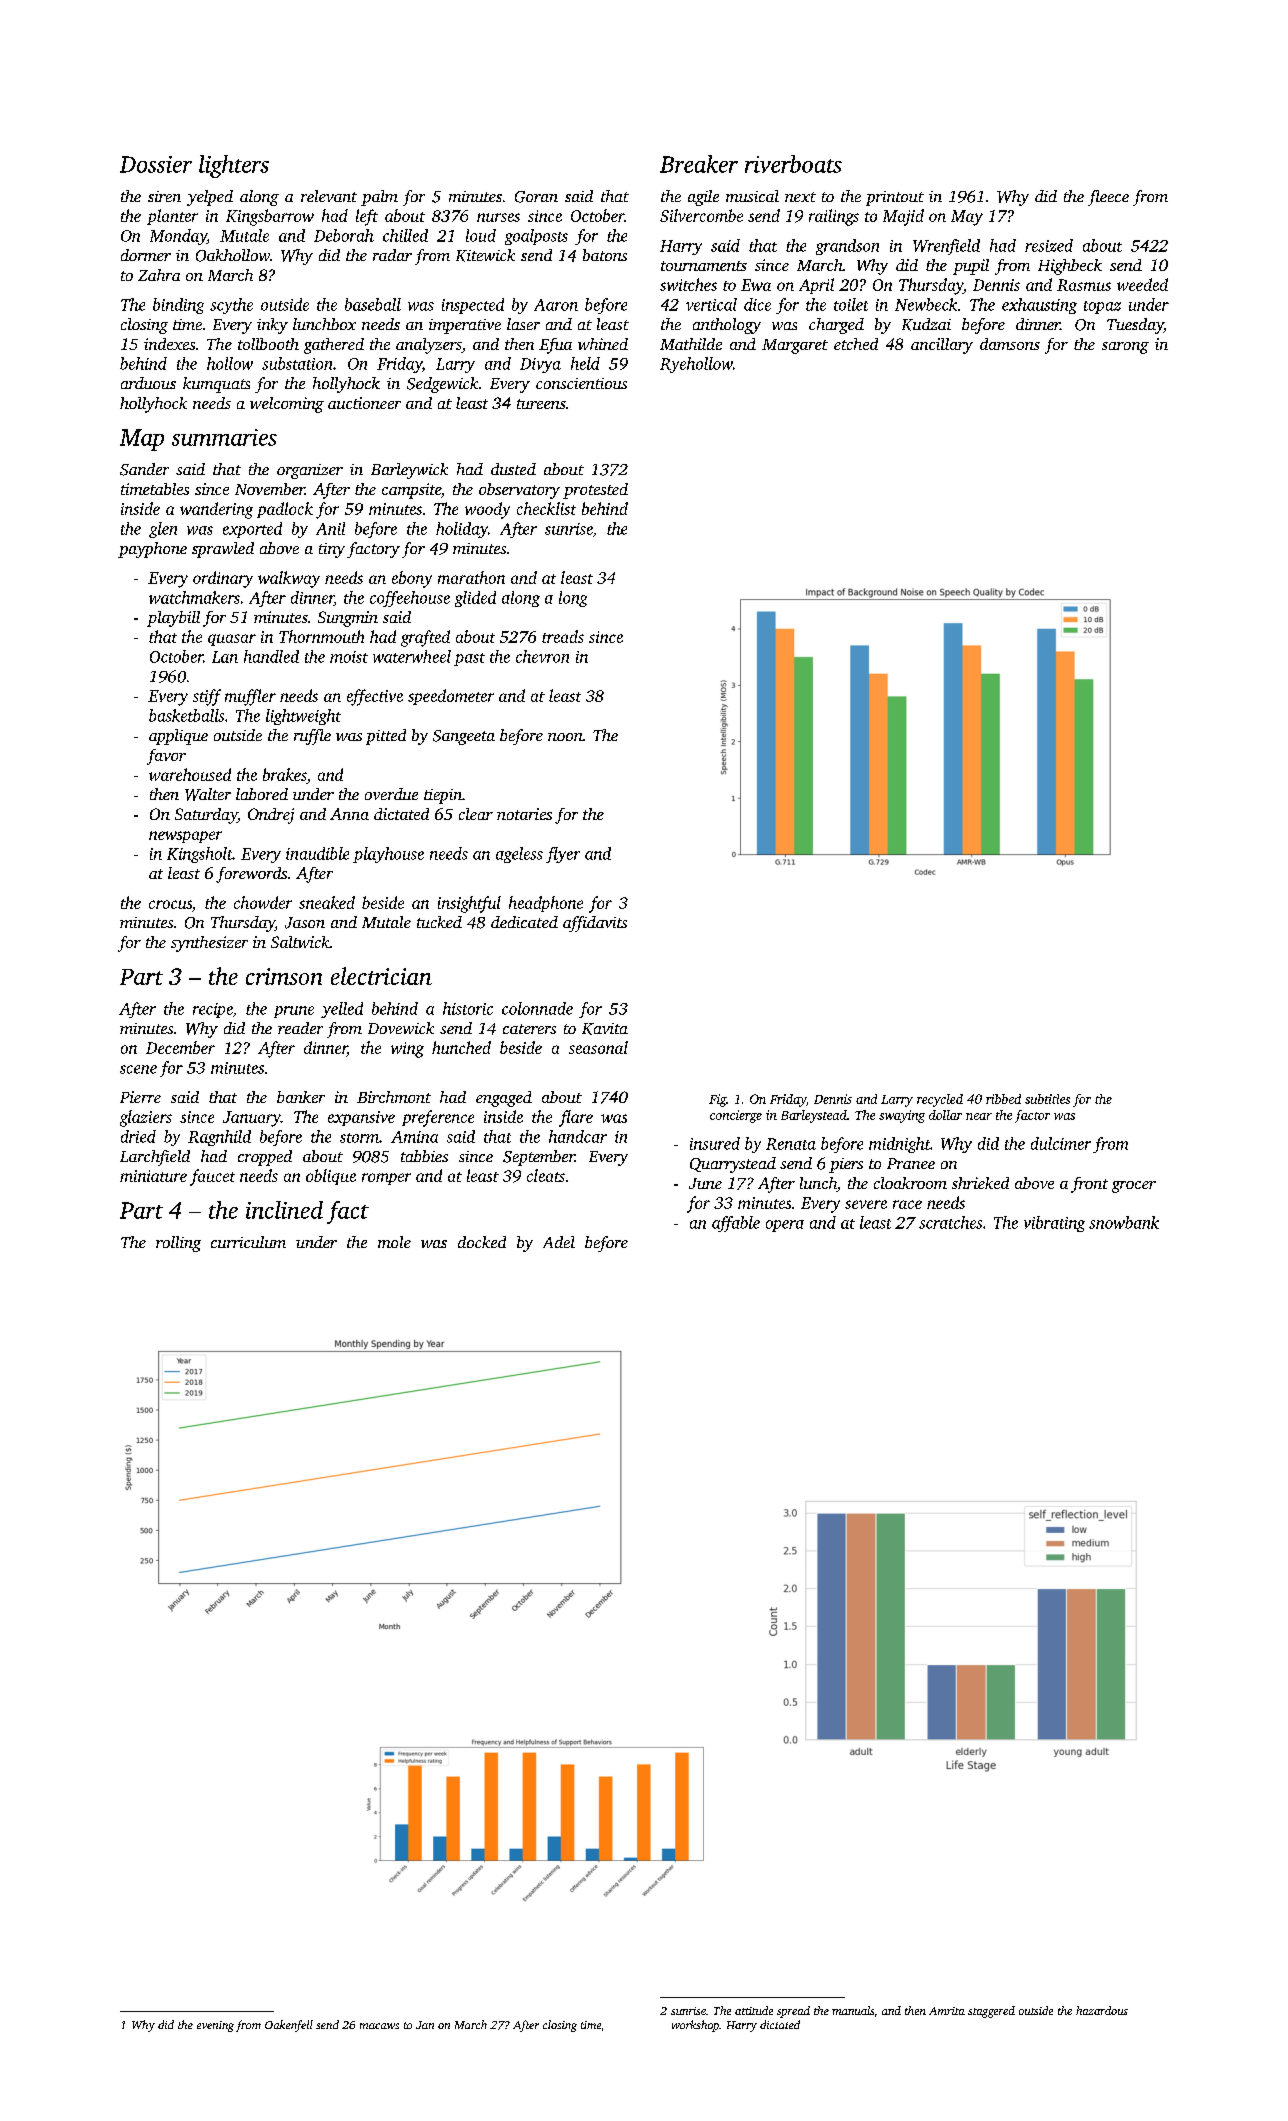 Image resolution: width=1288 pixels, height=2121 pixels. Describe the element at coordinates (364, 403) in the screenshot. I see `auctioneer` at that location.
